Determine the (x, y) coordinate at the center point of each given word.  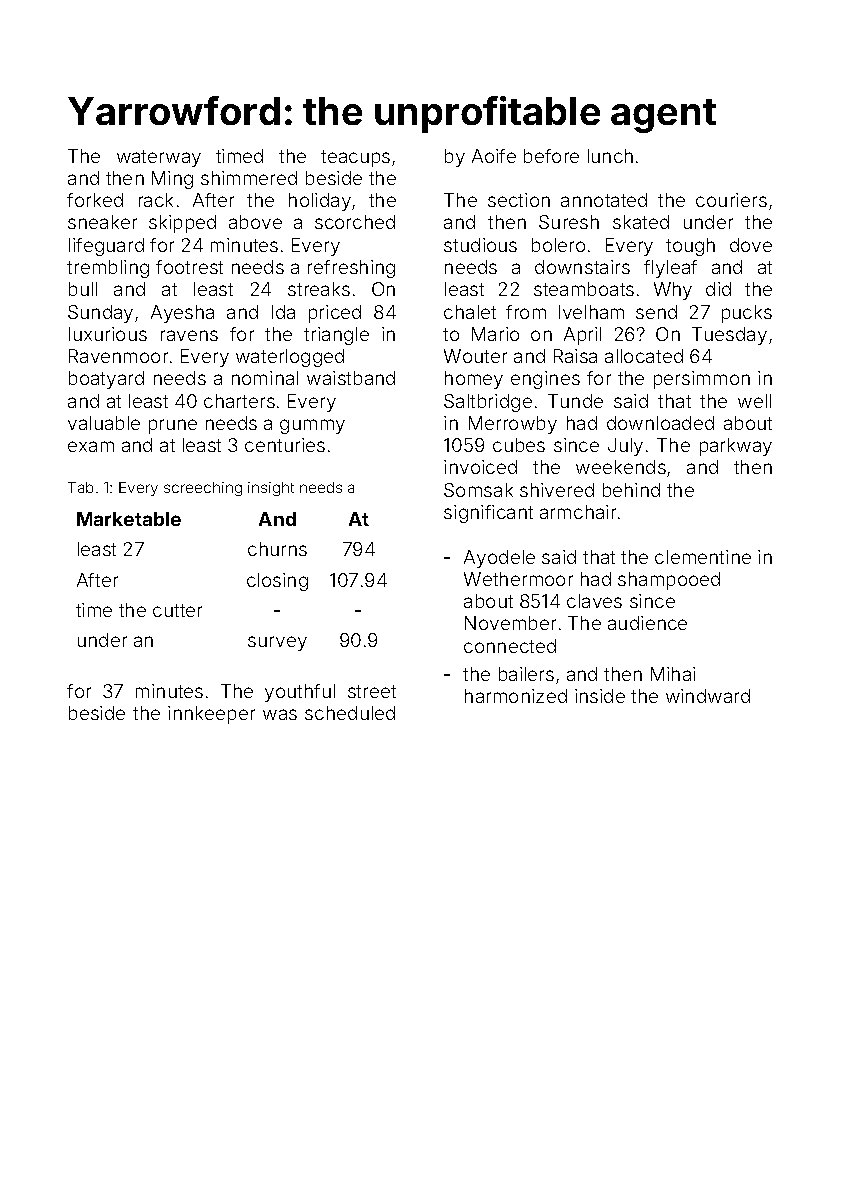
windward (708, 696)
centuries (285, 445)
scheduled (350, 713)
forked (95, 200)
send (656, 312)
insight (271, 489)
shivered (557, 490)
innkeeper (211, 715)
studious (480, 245)
